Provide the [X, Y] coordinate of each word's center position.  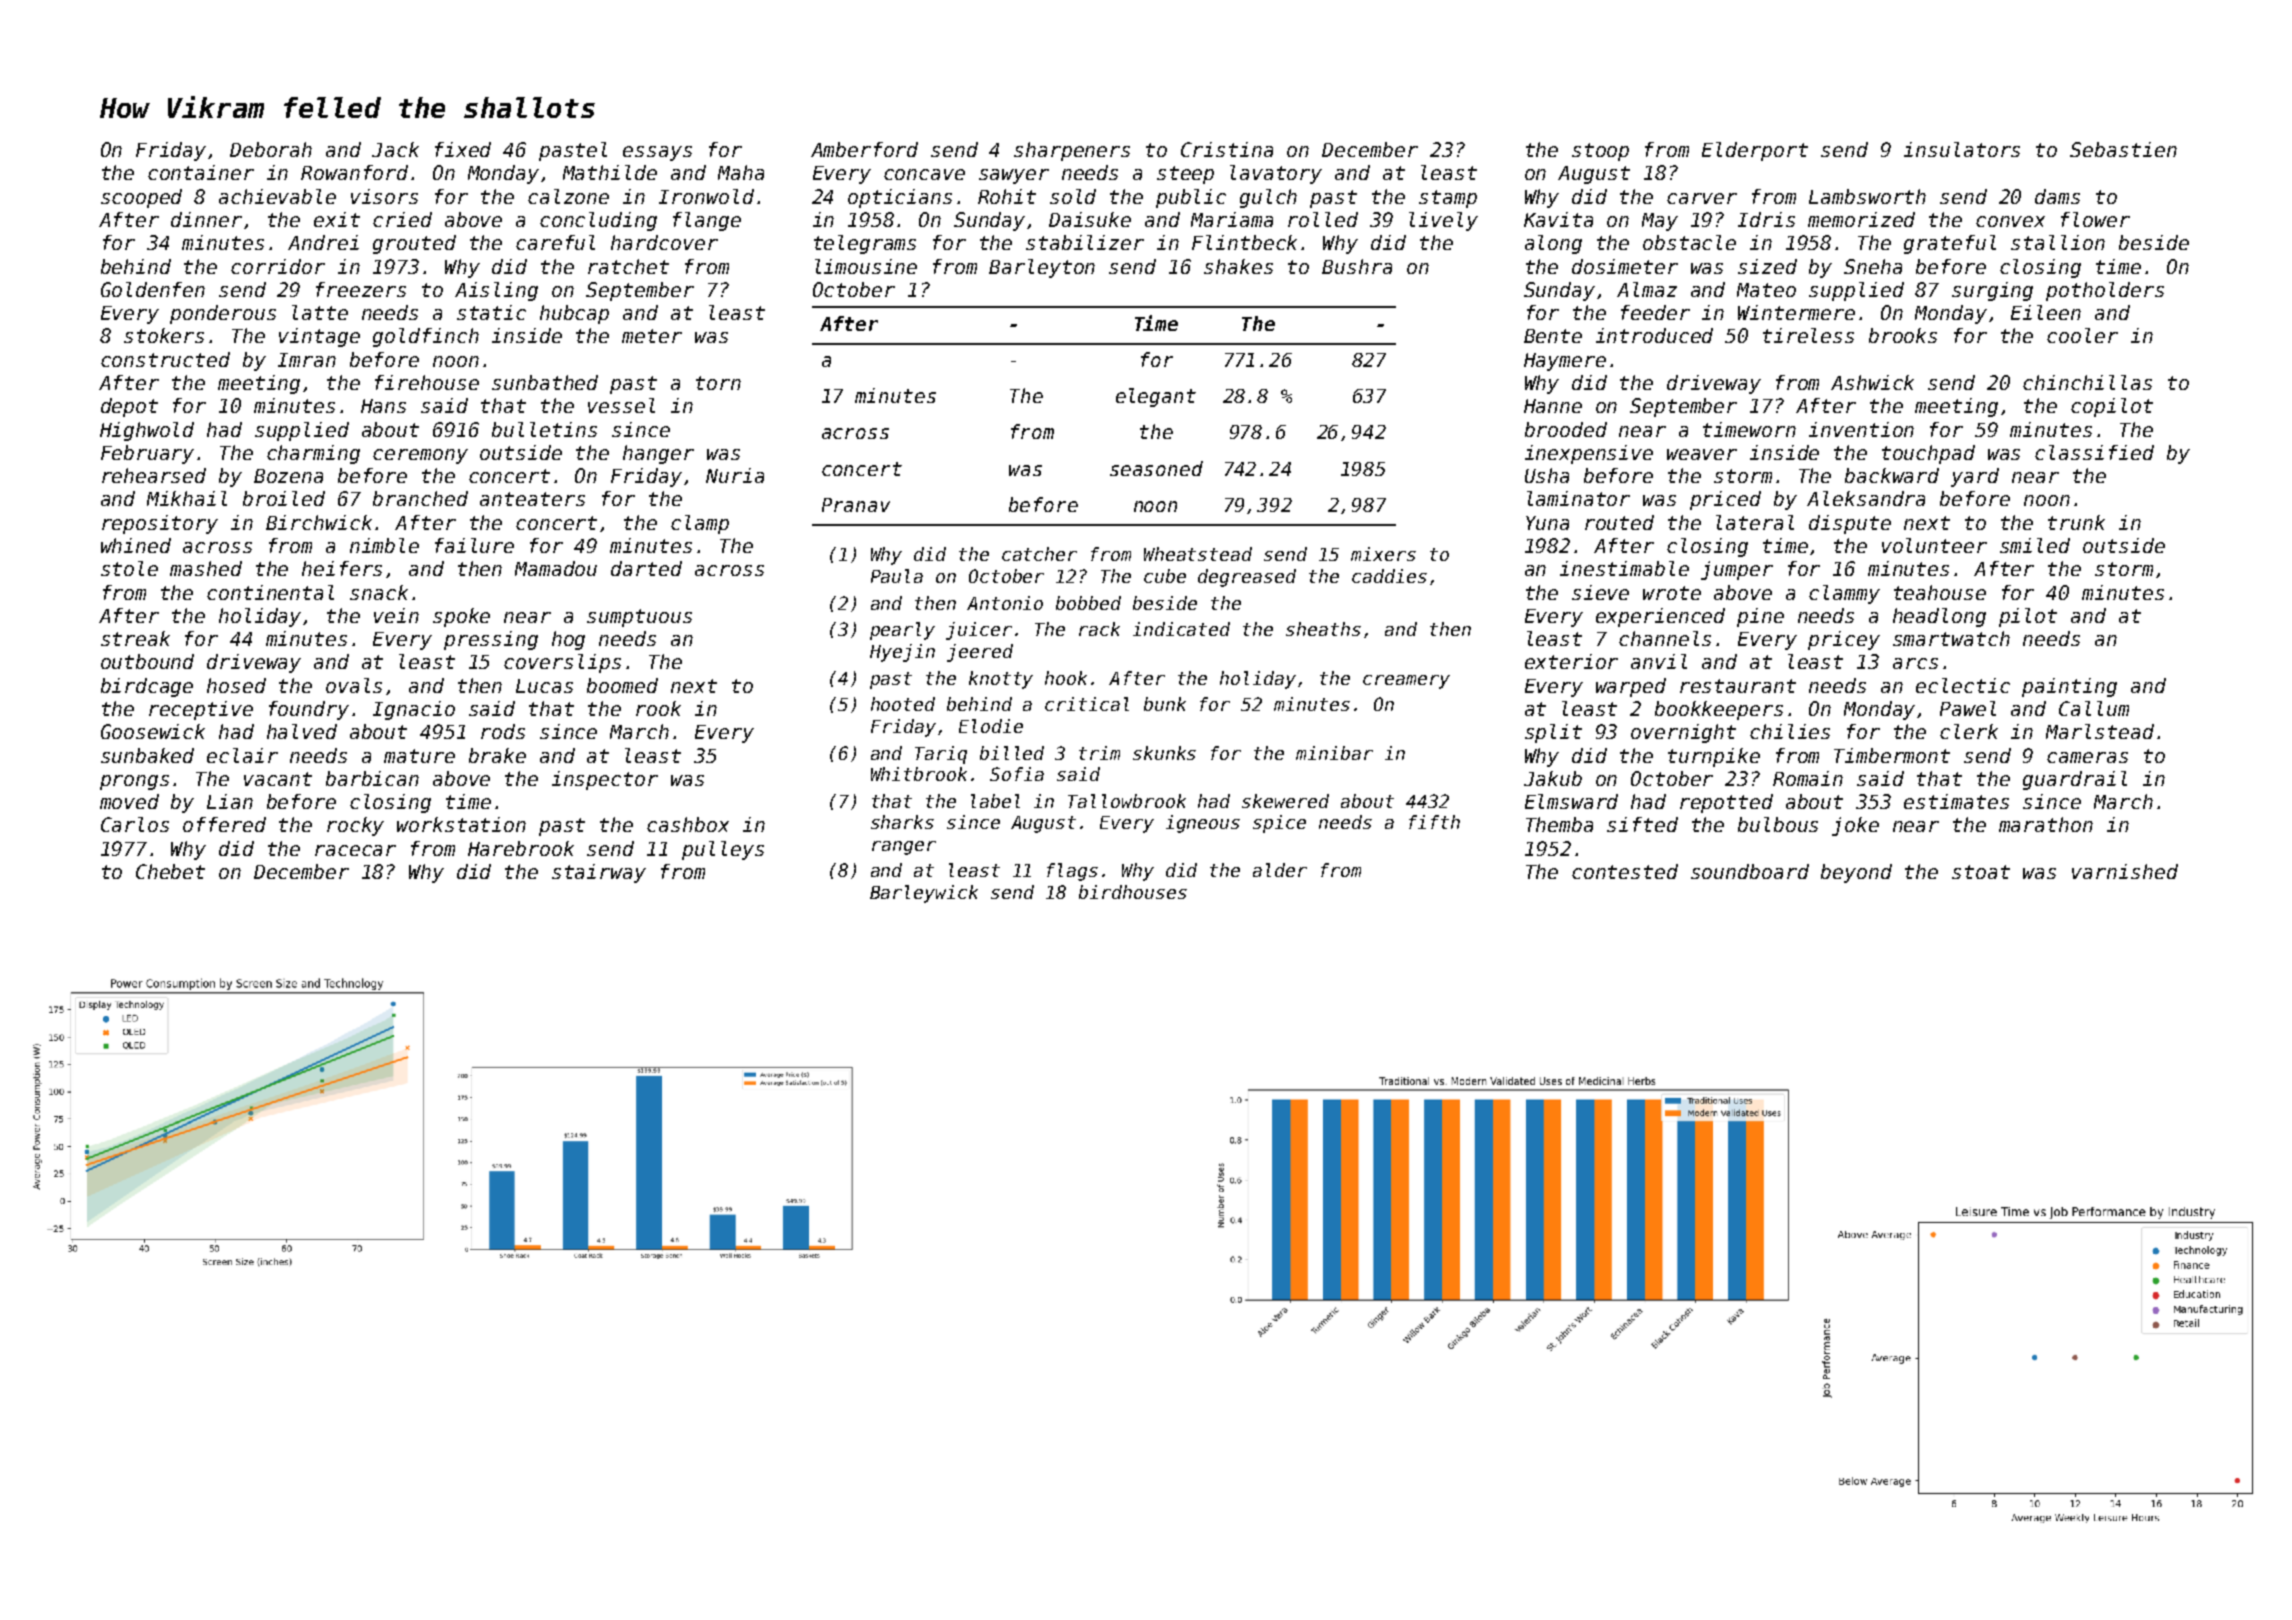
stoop [1600, 152]
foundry [309, 710]
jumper [1737, 570]
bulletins [544, 429]
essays [657, 153]
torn [718, 383]
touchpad [1928, 454]
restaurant [1738, 686]
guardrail [2075, 780]
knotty [1001, 680]
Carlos [135, 824]
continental [270, 592]
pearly [902, 631]
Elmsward [1571, 801]
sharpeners [1072, 151]
